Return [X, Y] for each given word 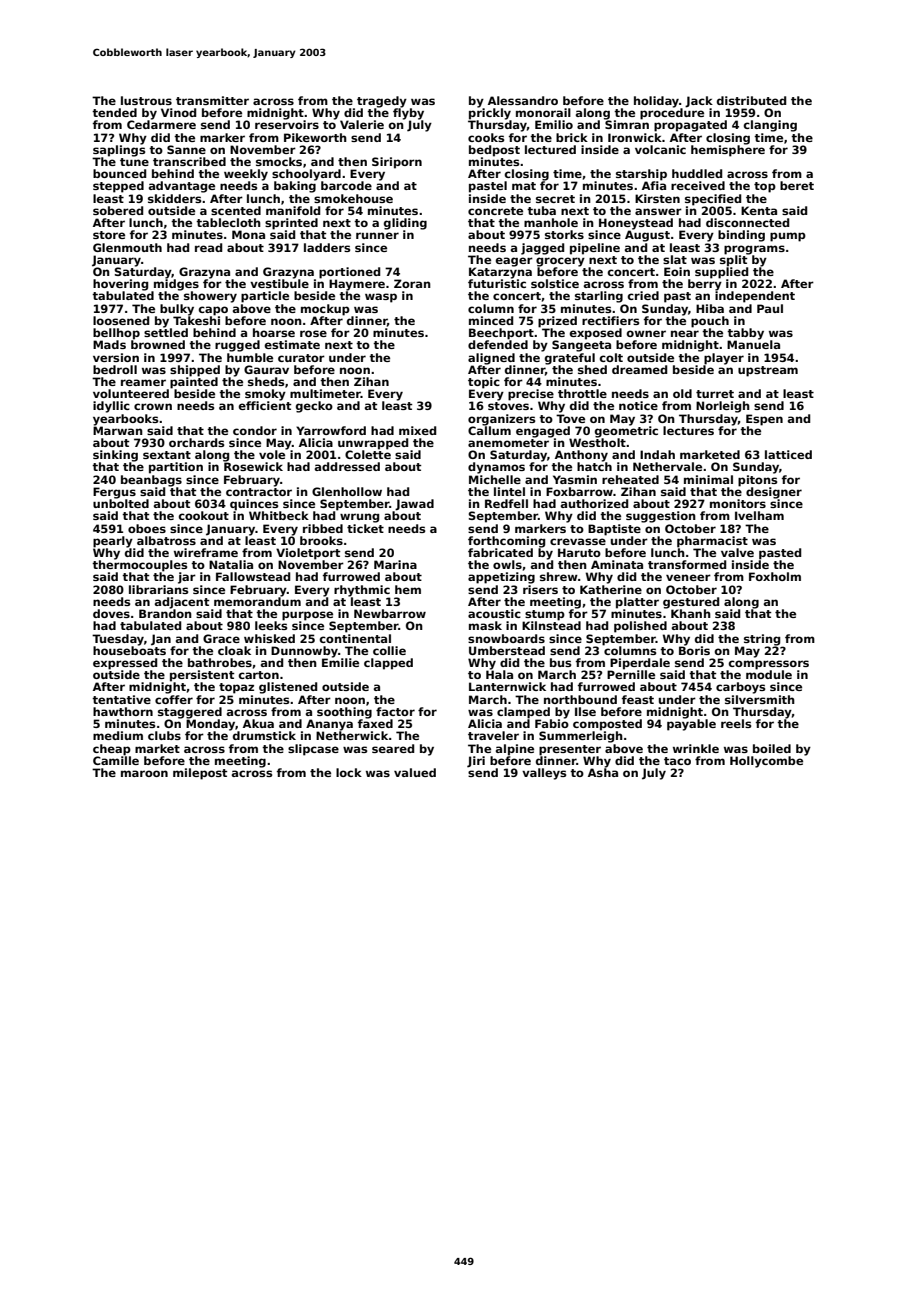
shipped [195, 371]
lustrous [146, 100]
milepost [200, 774]
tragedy [382, 102]
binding [741, 236]
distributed [751, 100]
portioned [349, 273]
